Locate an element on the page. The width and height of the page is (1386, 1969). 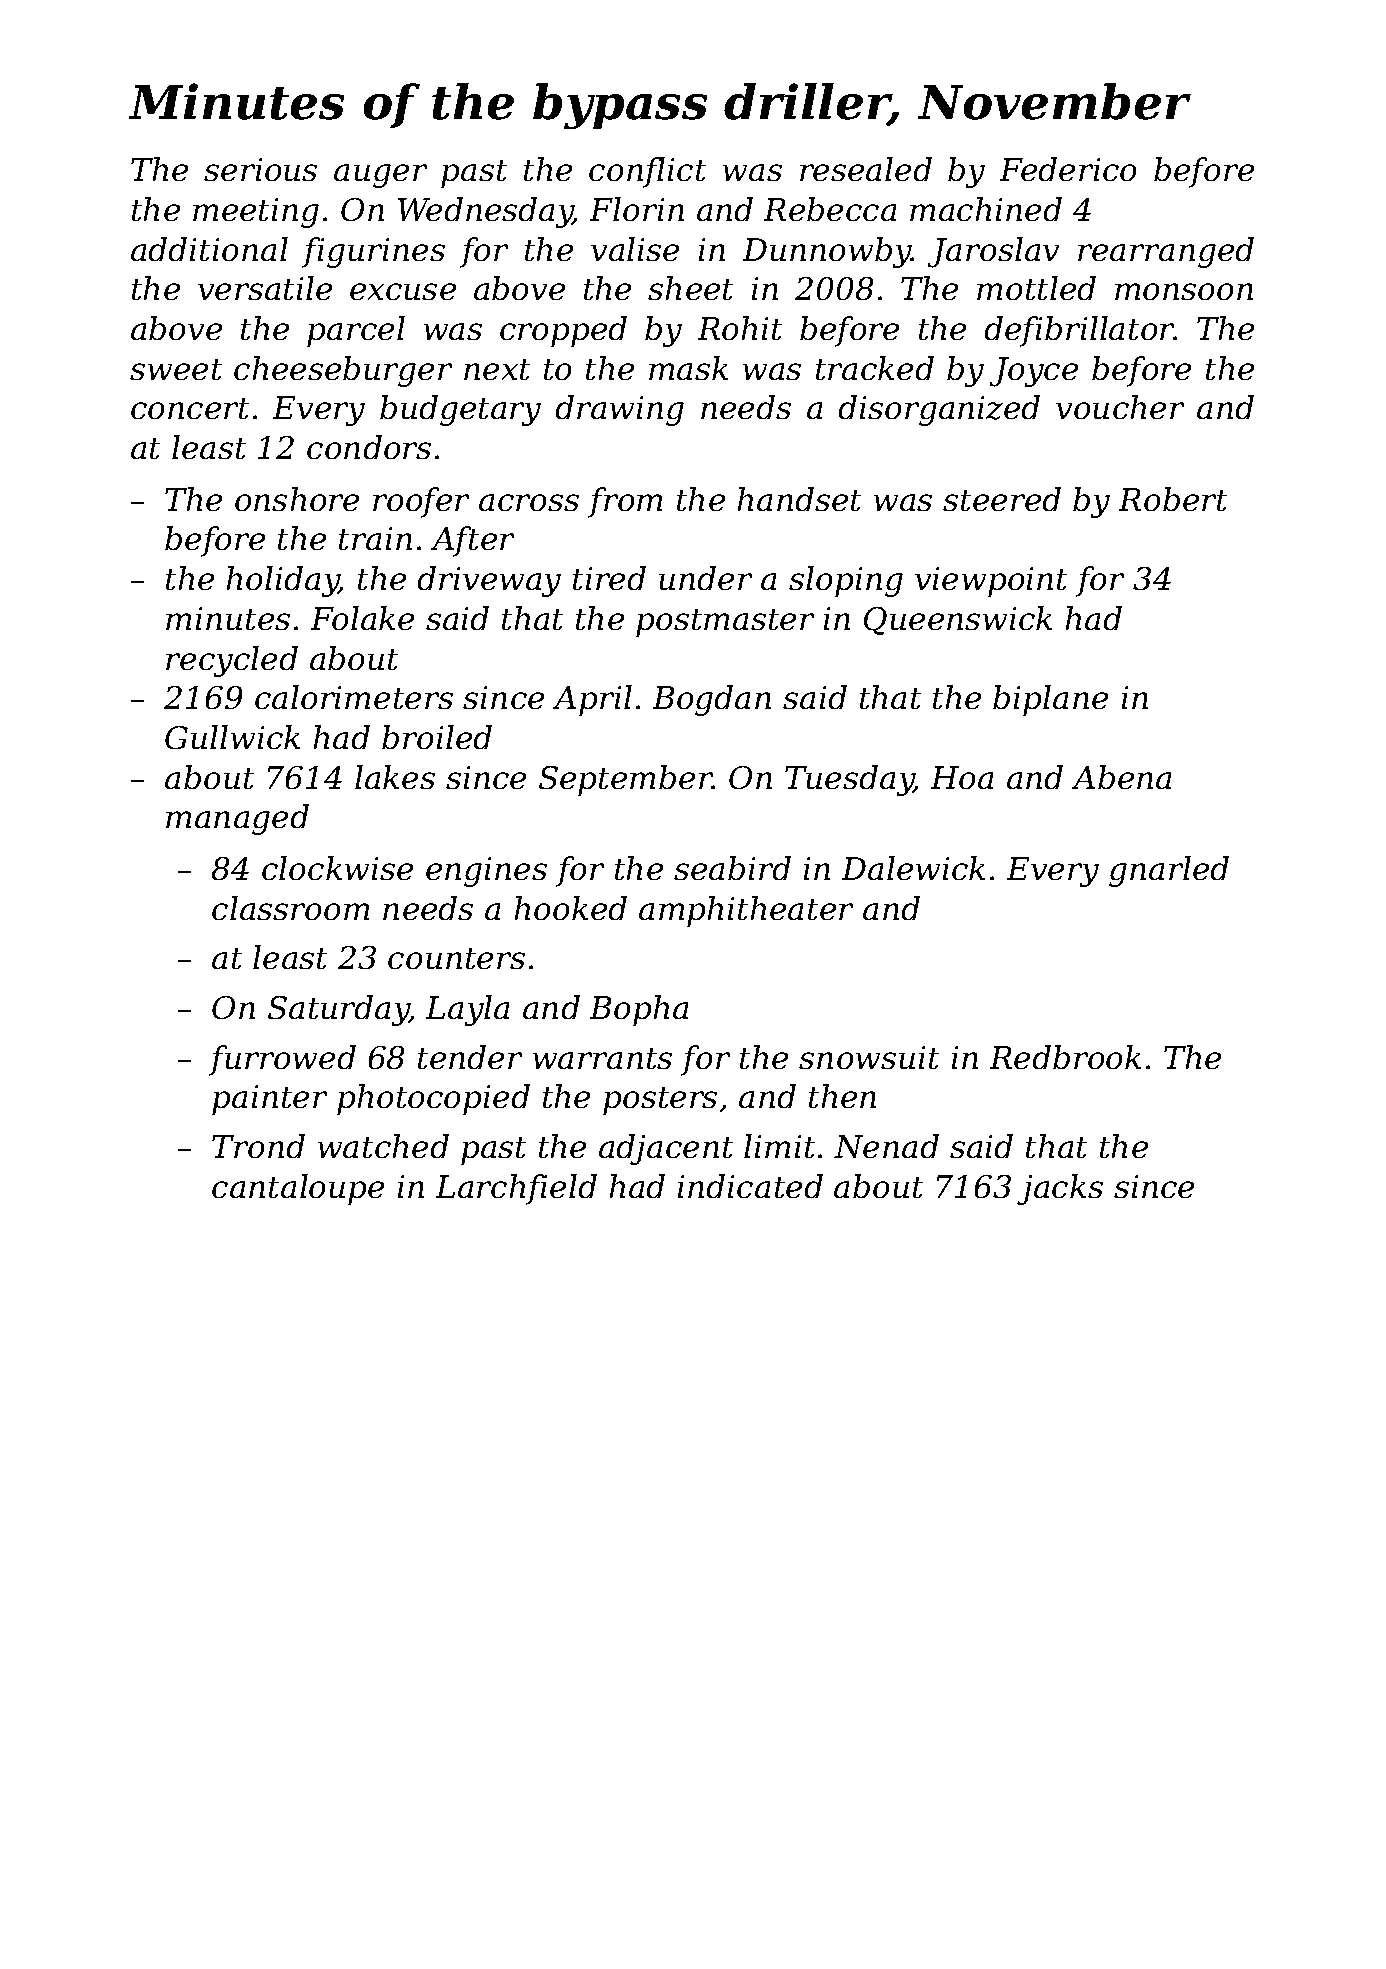
Bogdan is located at coordinates (712, 700).
